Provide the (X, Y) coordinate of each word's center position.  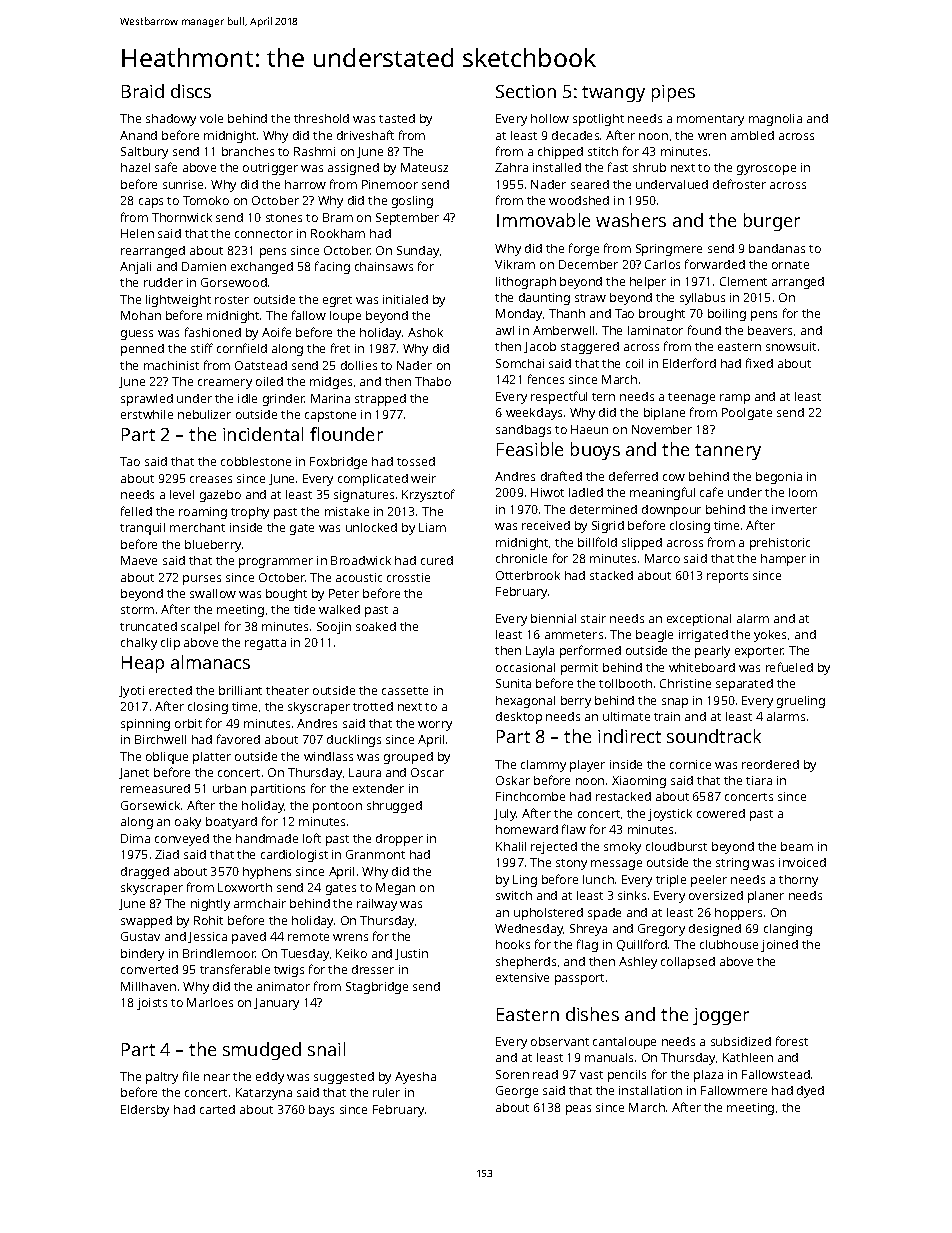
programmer (276, 563)
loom (803, 492)
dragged (145, 873)
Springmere (669, 250)
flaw (574, 829)
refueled (789, 667)
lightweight (178, 301)
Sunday (418, 252)
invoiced (802, 862)
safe (166, 167)
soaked (376, 626)
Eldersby (145, 1111)
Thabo (433, 381)
